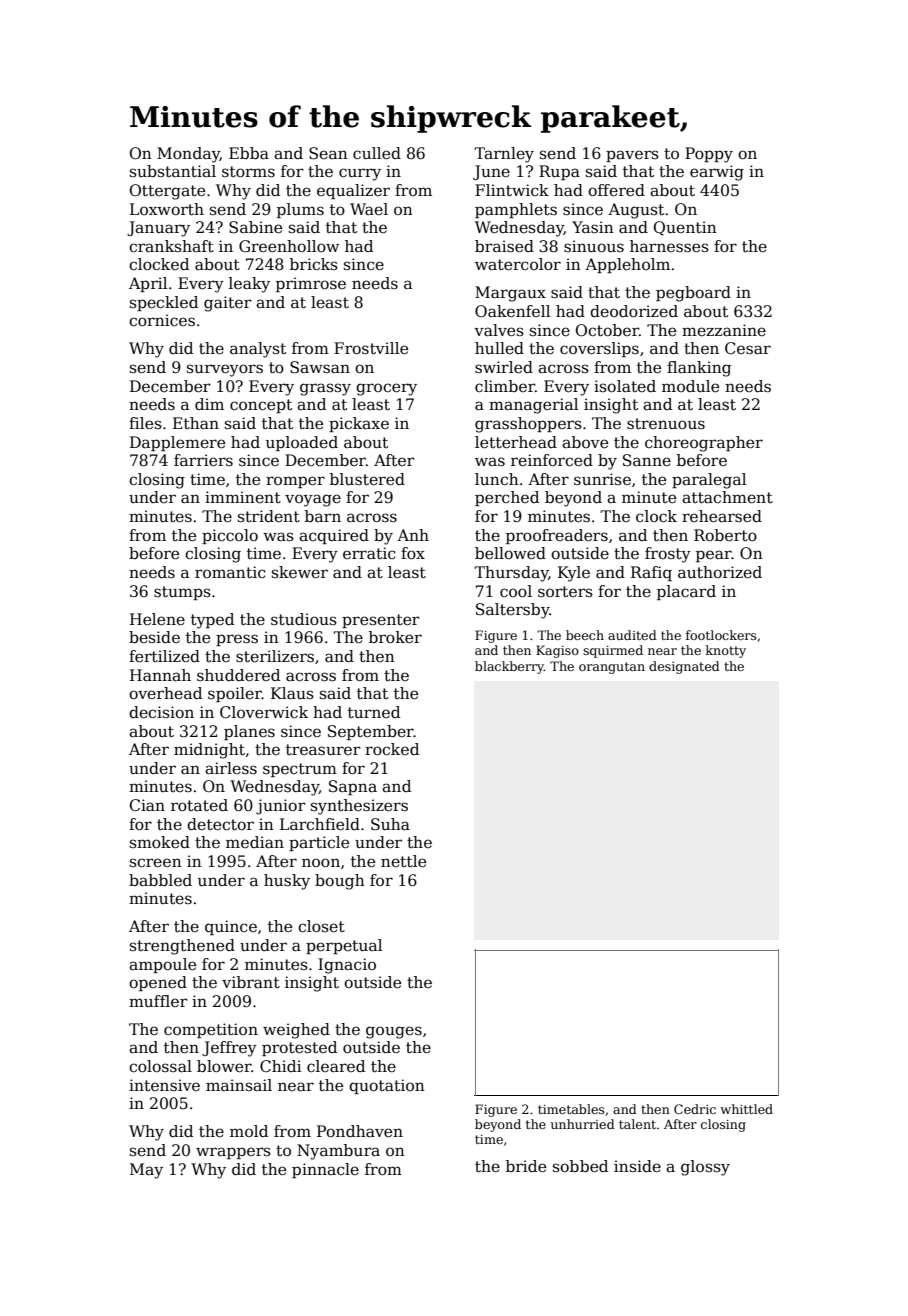 The height and width of the image is (1316, 908). What do you see at coordinates (369, 209) in the image?
I see `Wael` at bounding box center [369, 209].
